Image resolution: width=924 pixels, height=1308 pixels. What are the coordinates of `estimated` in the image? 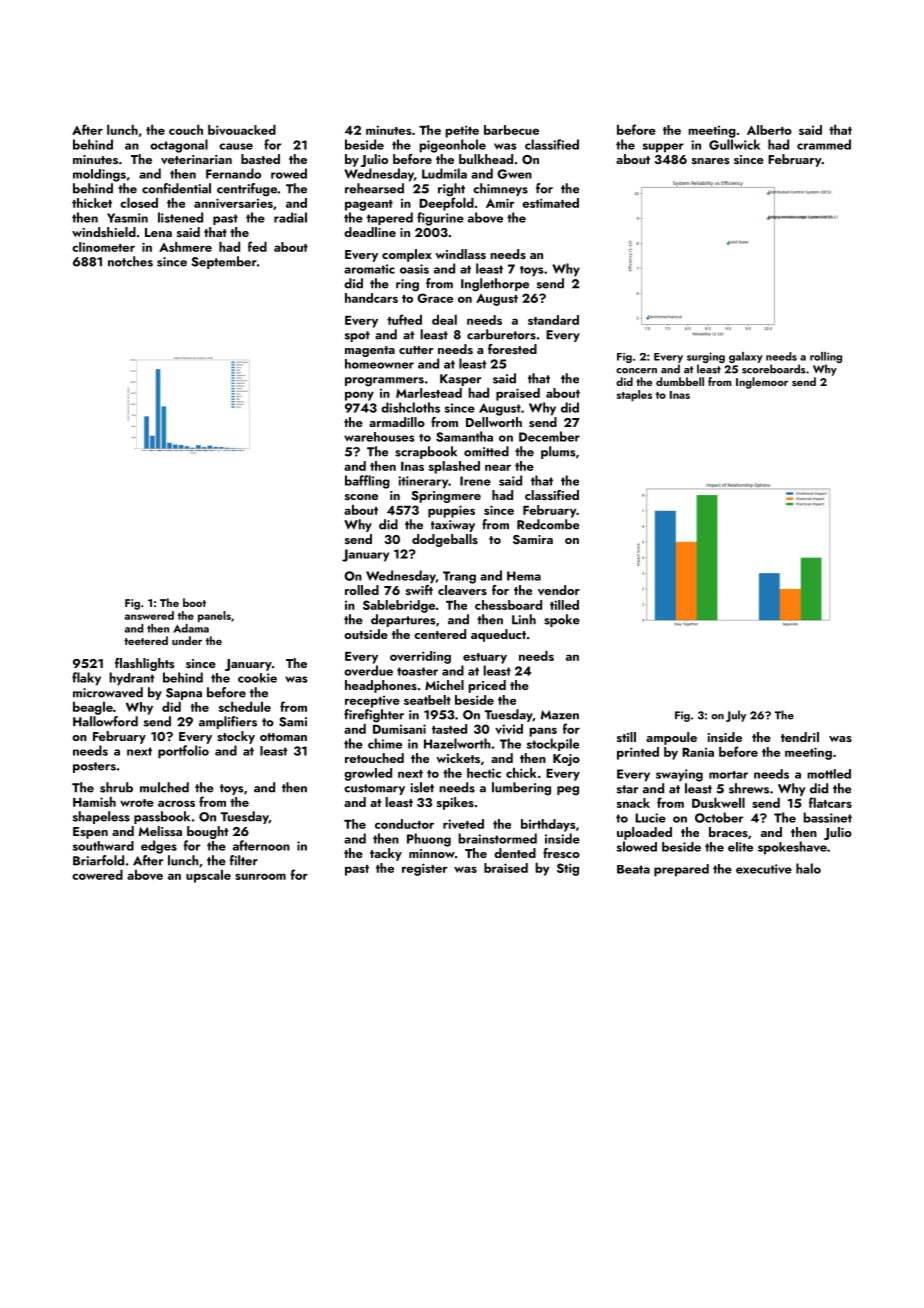 It's located at (550, 203).
